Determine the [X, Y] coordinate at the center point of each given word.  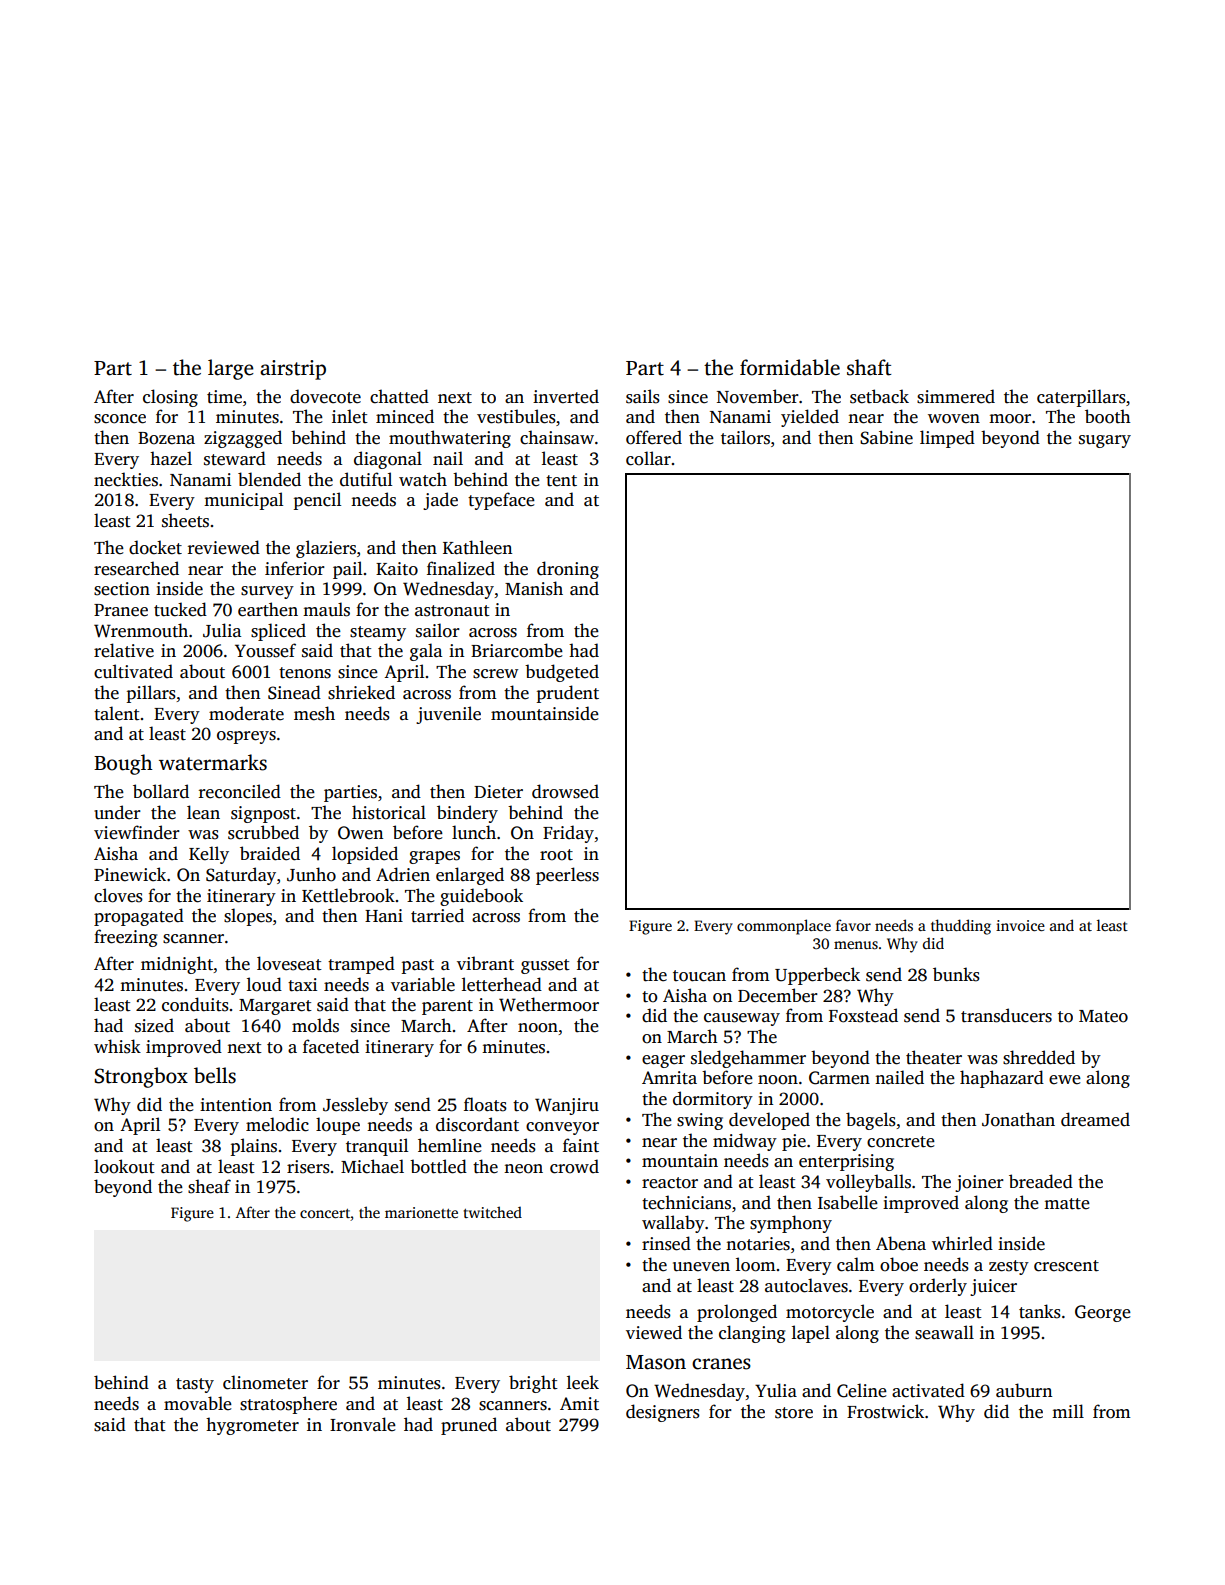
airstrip [293, 370]
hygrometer [252, 1426]
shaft [869, 367]
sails [643, 396]
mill [1068, 1411]
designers [663, 1413]
